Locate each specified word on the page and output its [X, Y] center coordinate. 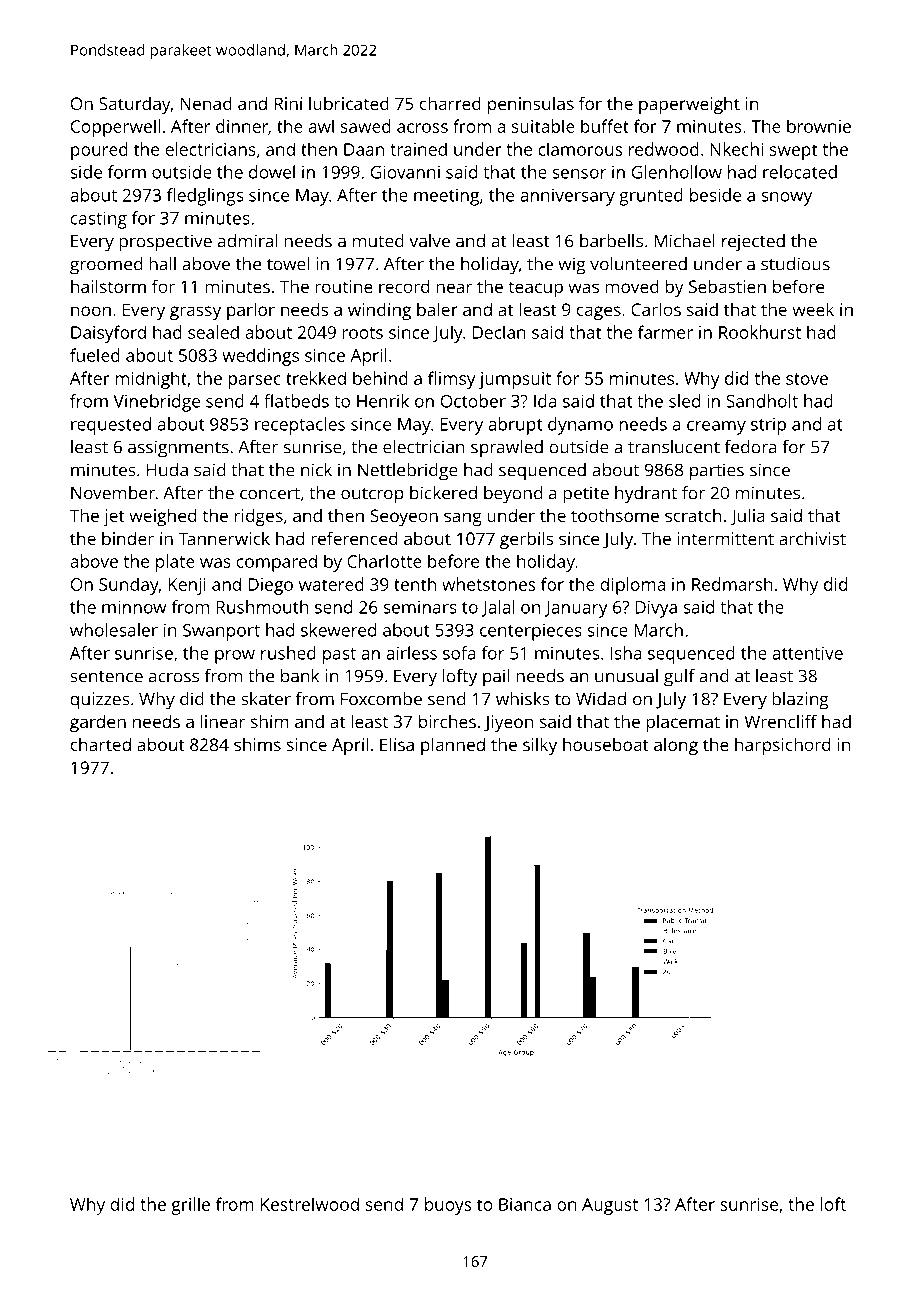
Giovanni [405, 172]
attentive [807, 653]
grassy [195, 313]
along [676, 746]
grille [190, 1206]
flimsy [451, 380]
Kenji [187, 586]
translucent [674, 447]
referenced [354, 538]
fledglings [205, 197]
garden [98, 723]
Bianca [525, 1204]
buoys [448, 1206]
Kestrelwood [310, 1204]
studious [795, 264]
